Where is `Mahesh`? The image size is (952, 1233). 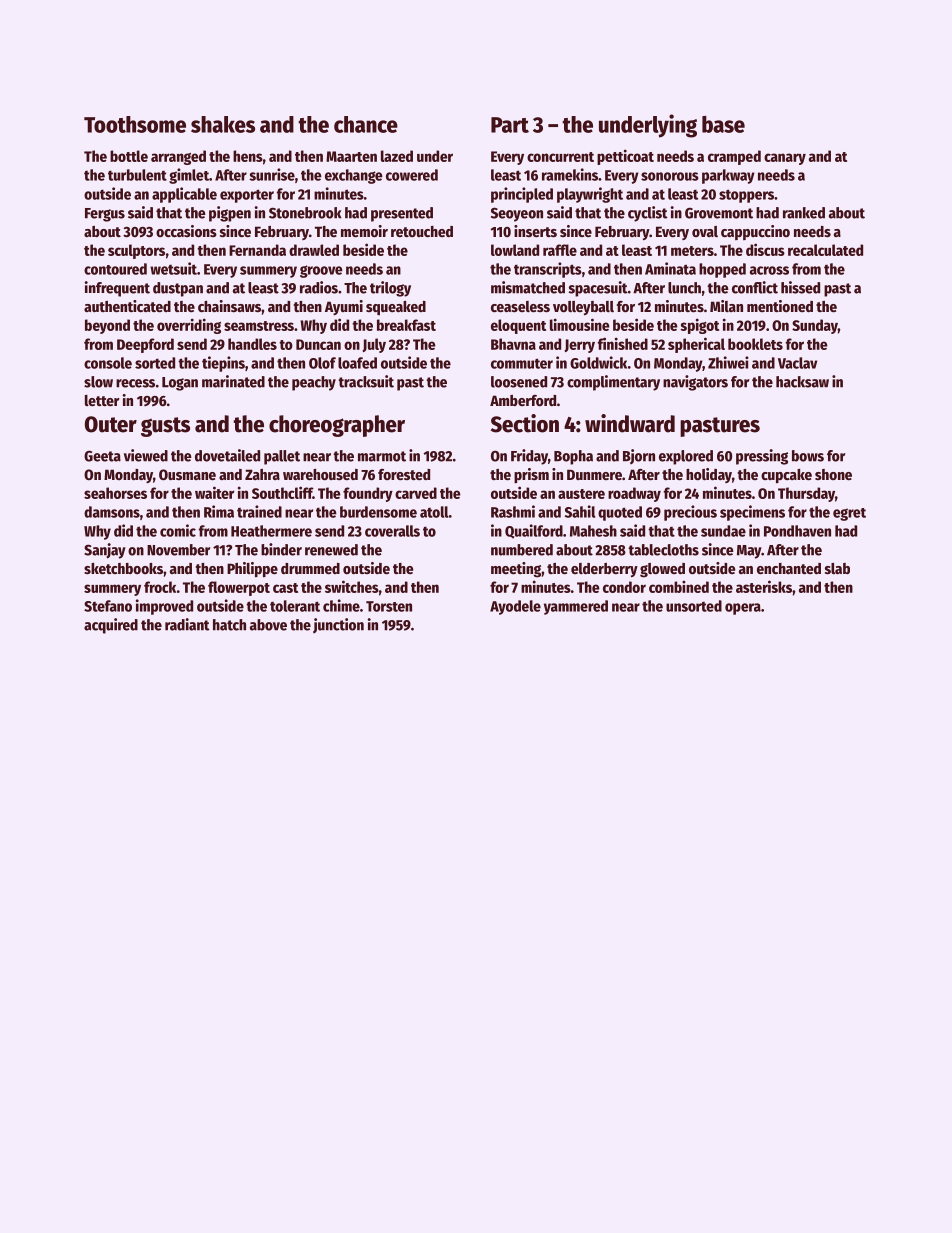 Mahesh is located at coordinates (593, 531).
